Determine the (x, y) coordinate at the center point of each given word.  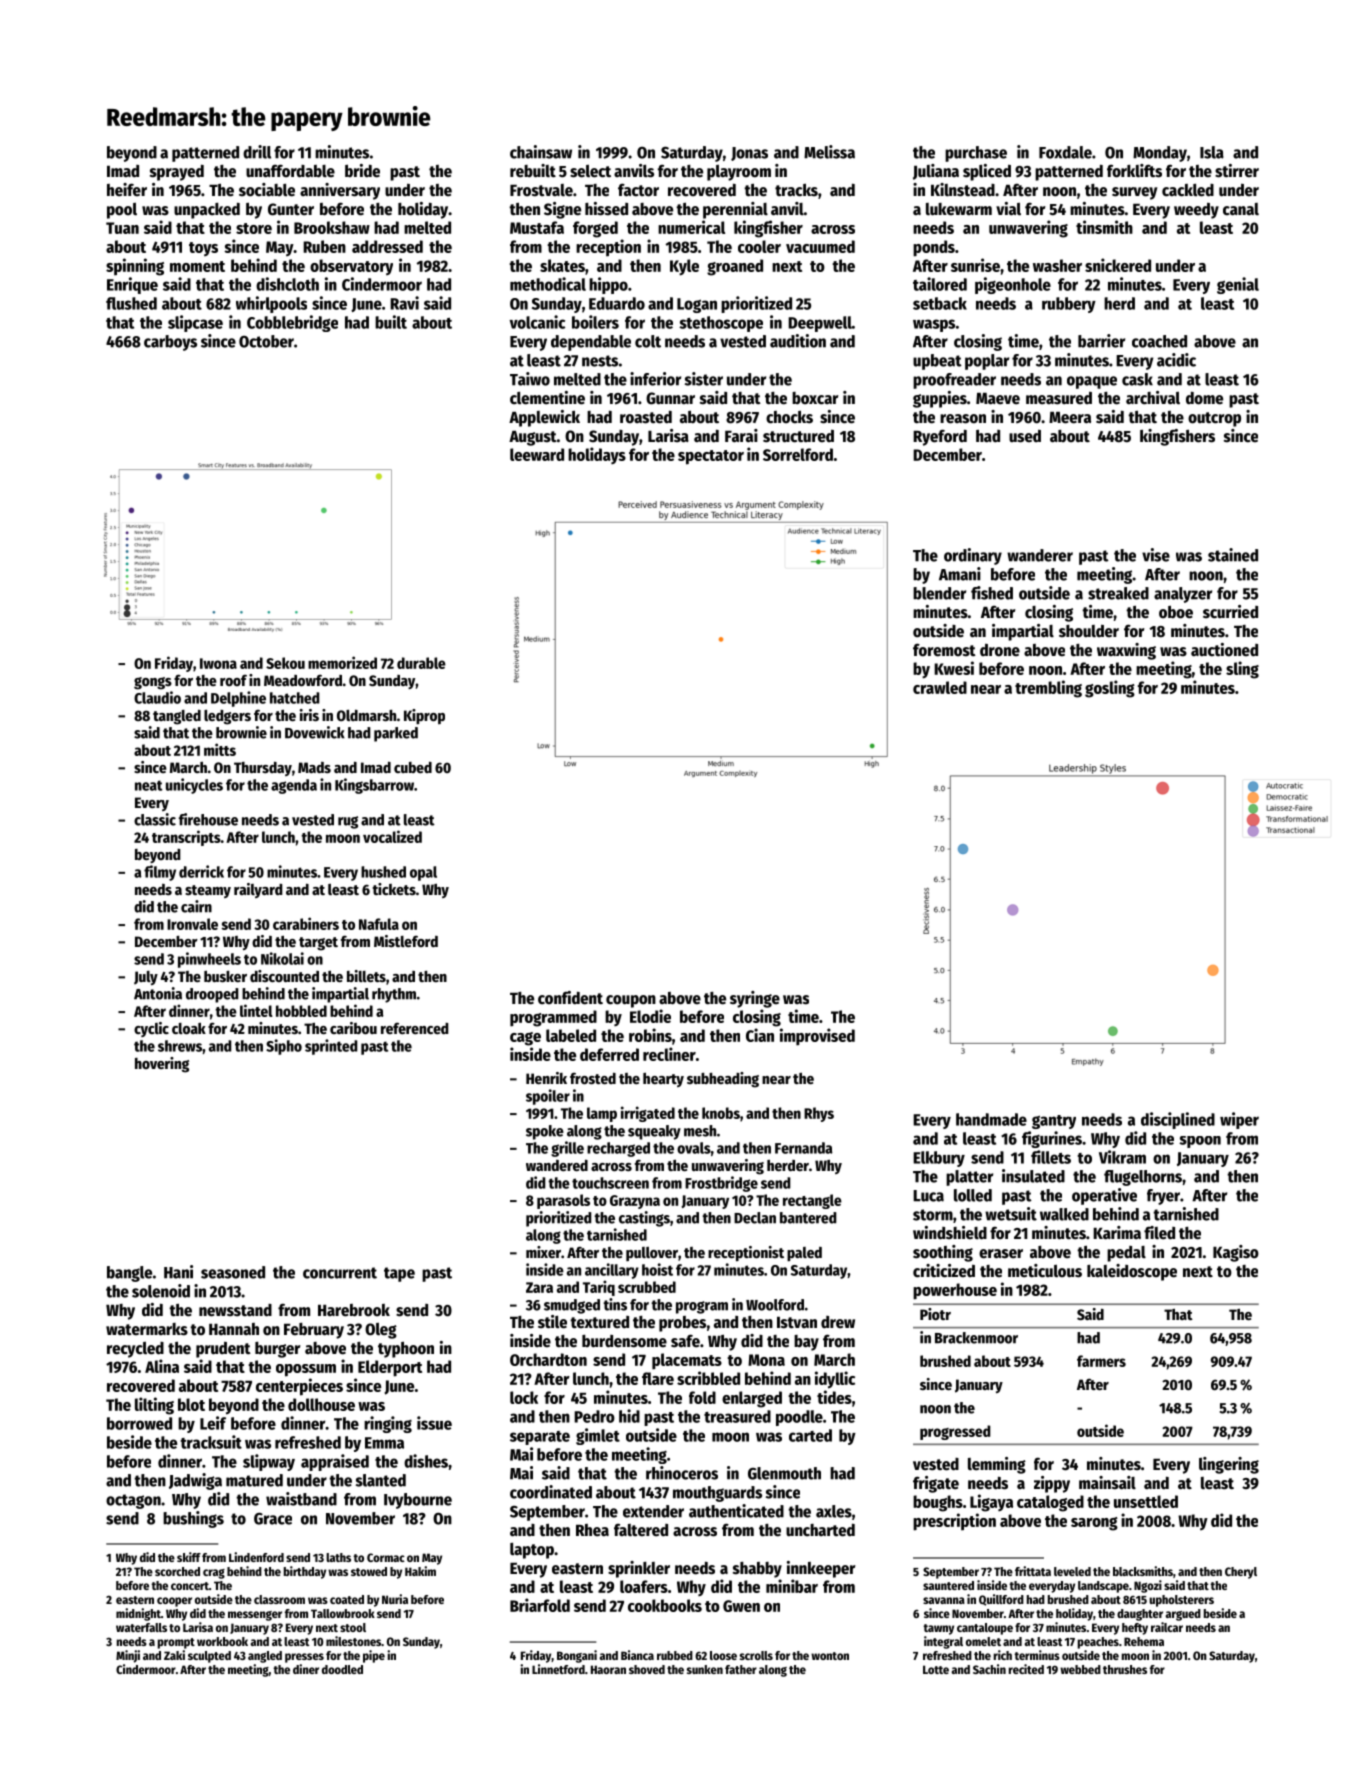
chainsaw (541, 152)
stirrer (1237, 171)
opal (423, 873)
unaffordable (290, 171)
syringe (755, 999)
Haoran (608, 1669)
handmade (991, 1119)
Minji (128, 1656)
